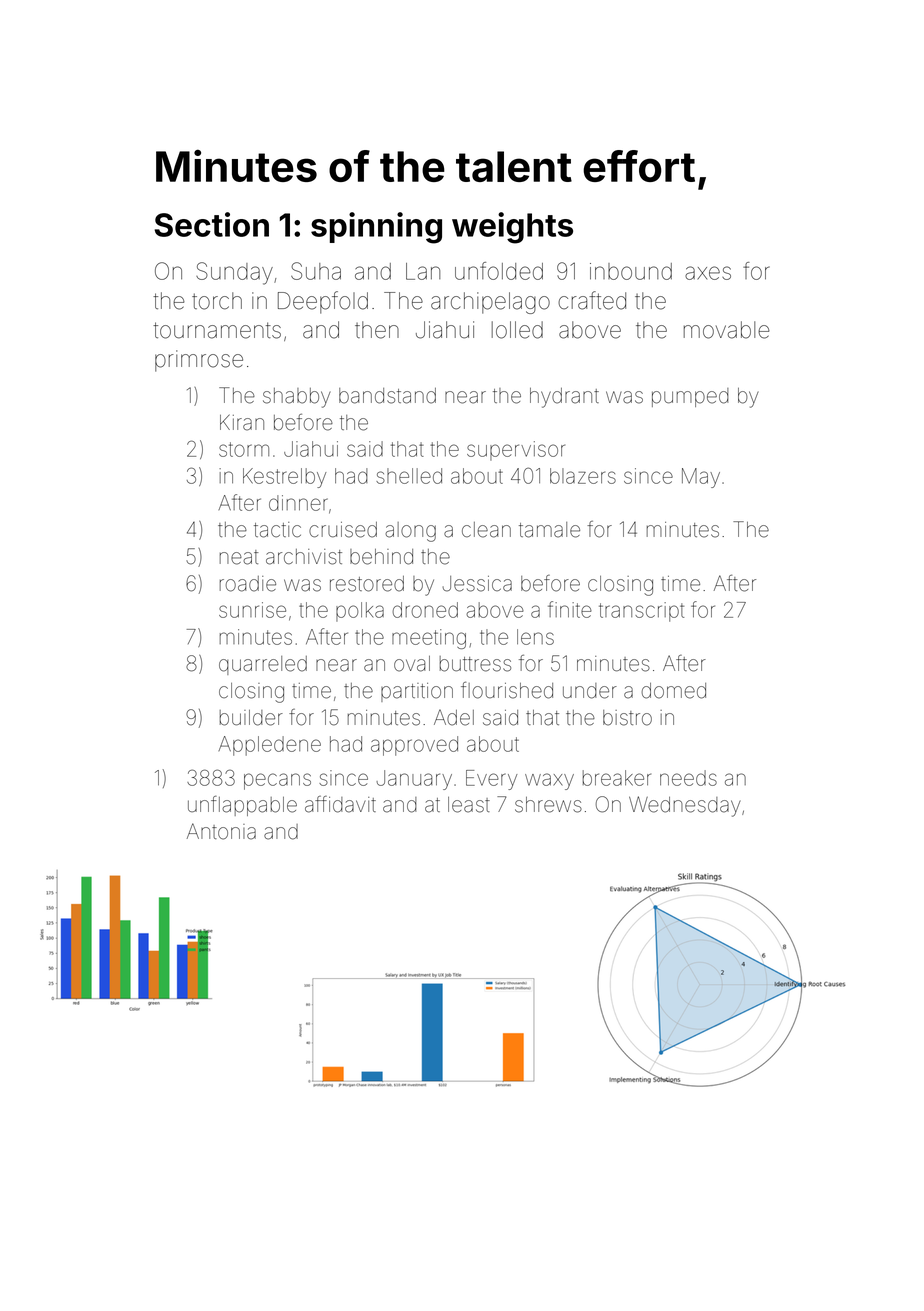 This screenshot has width=924, height=1311. Describe the element at coordinates (251, 718) in the screenshot. I see `builder` at that location.
